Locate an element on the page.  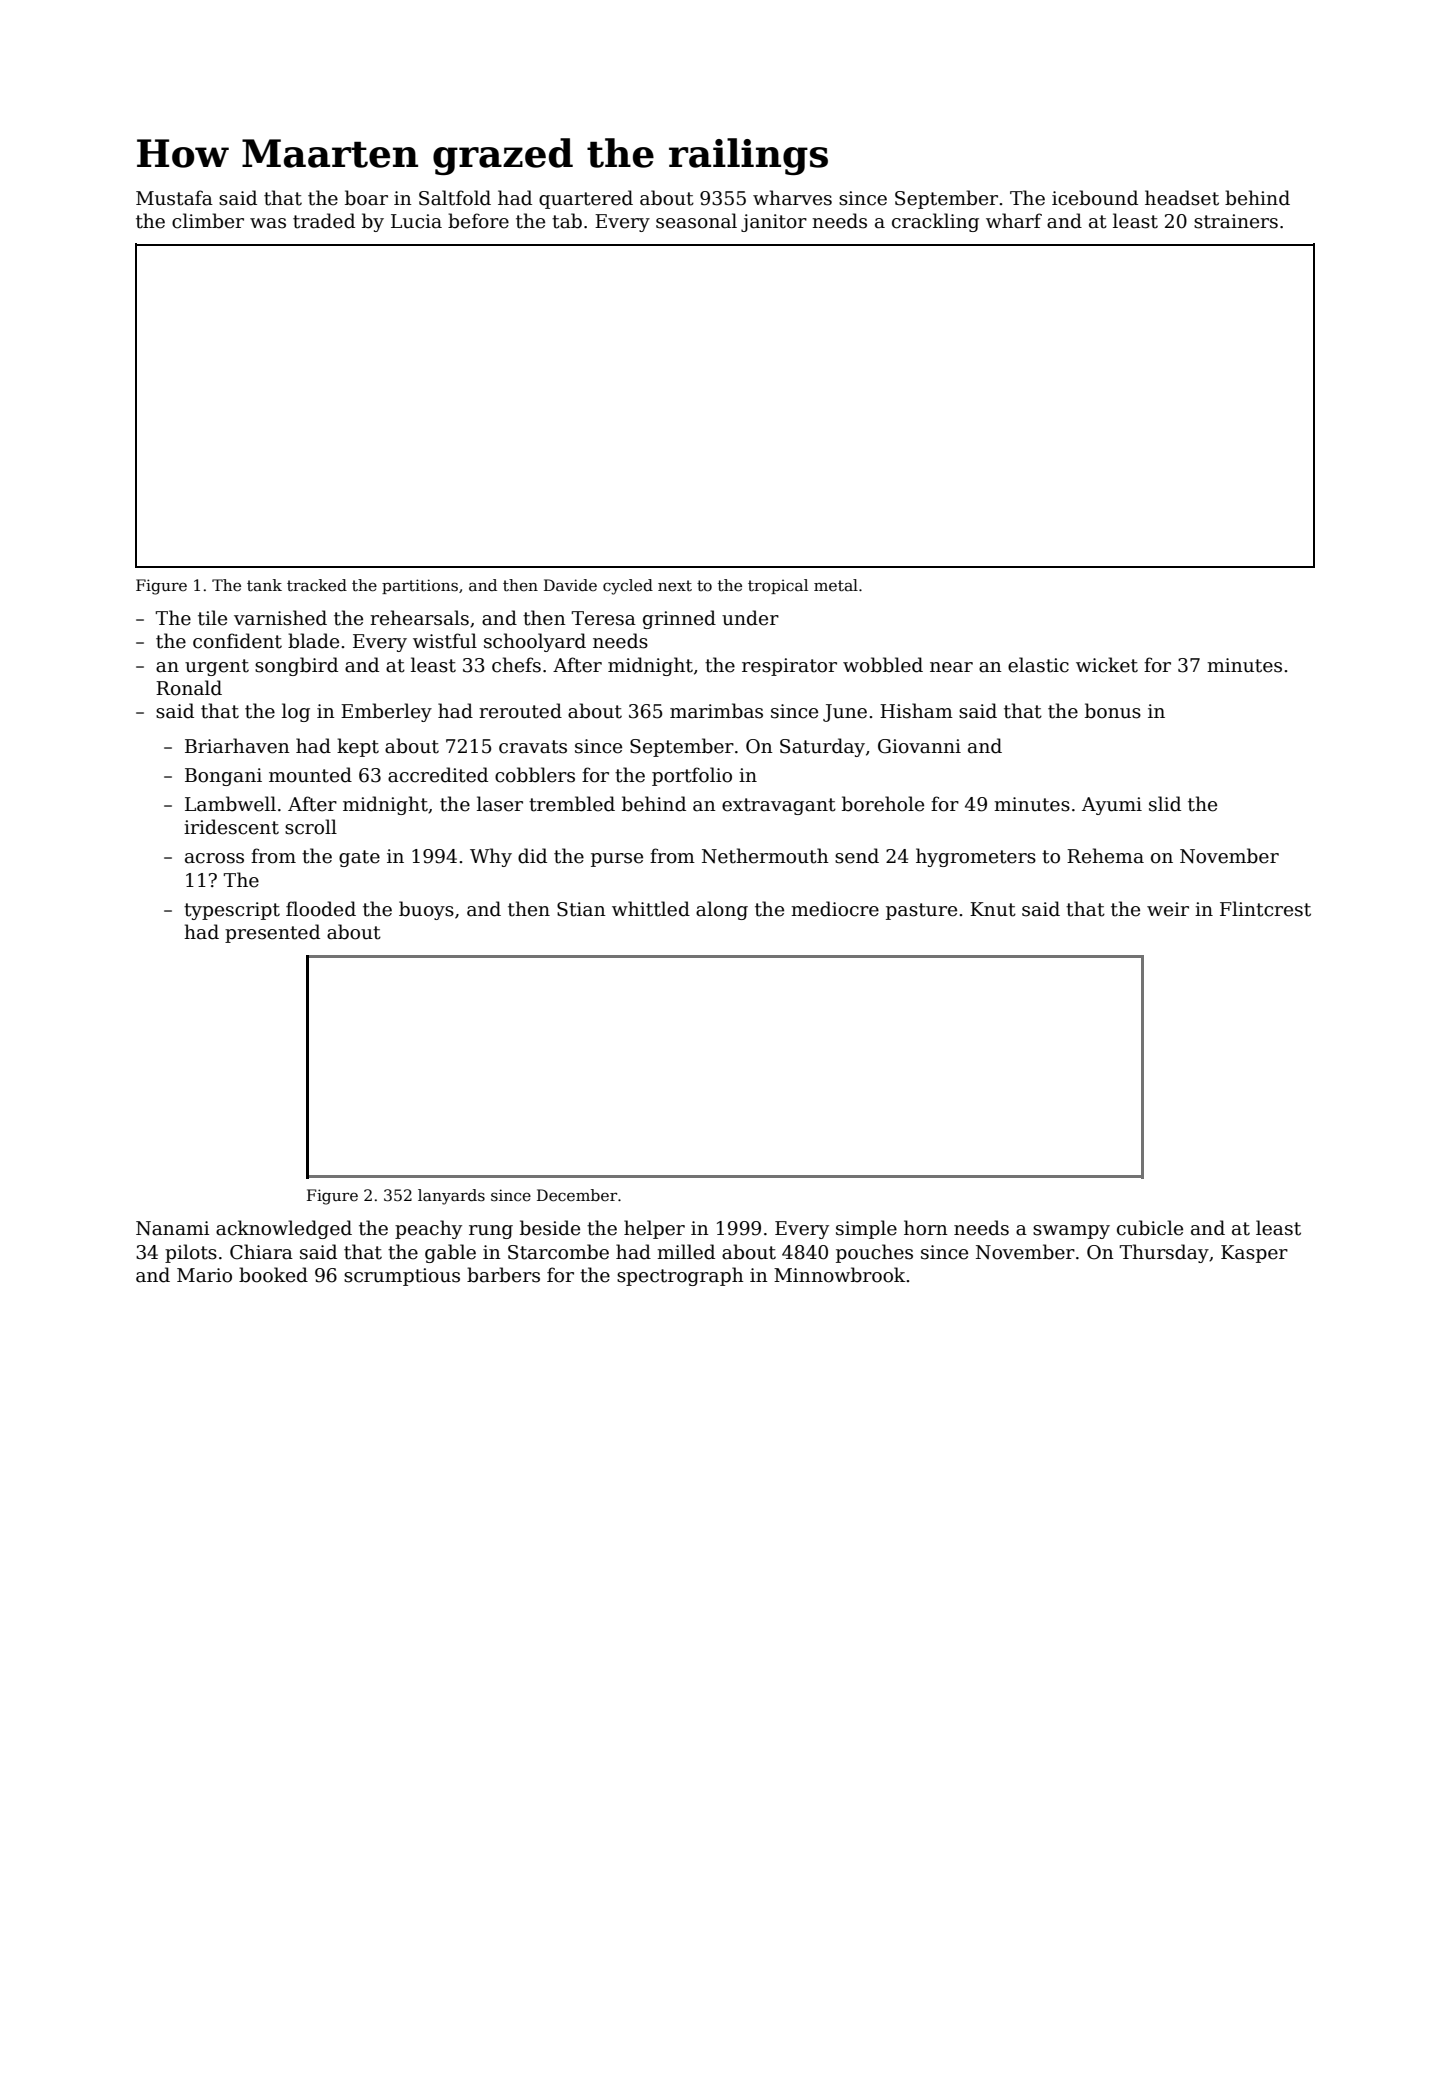
lanyards is located at coordinates (451, 1197).
